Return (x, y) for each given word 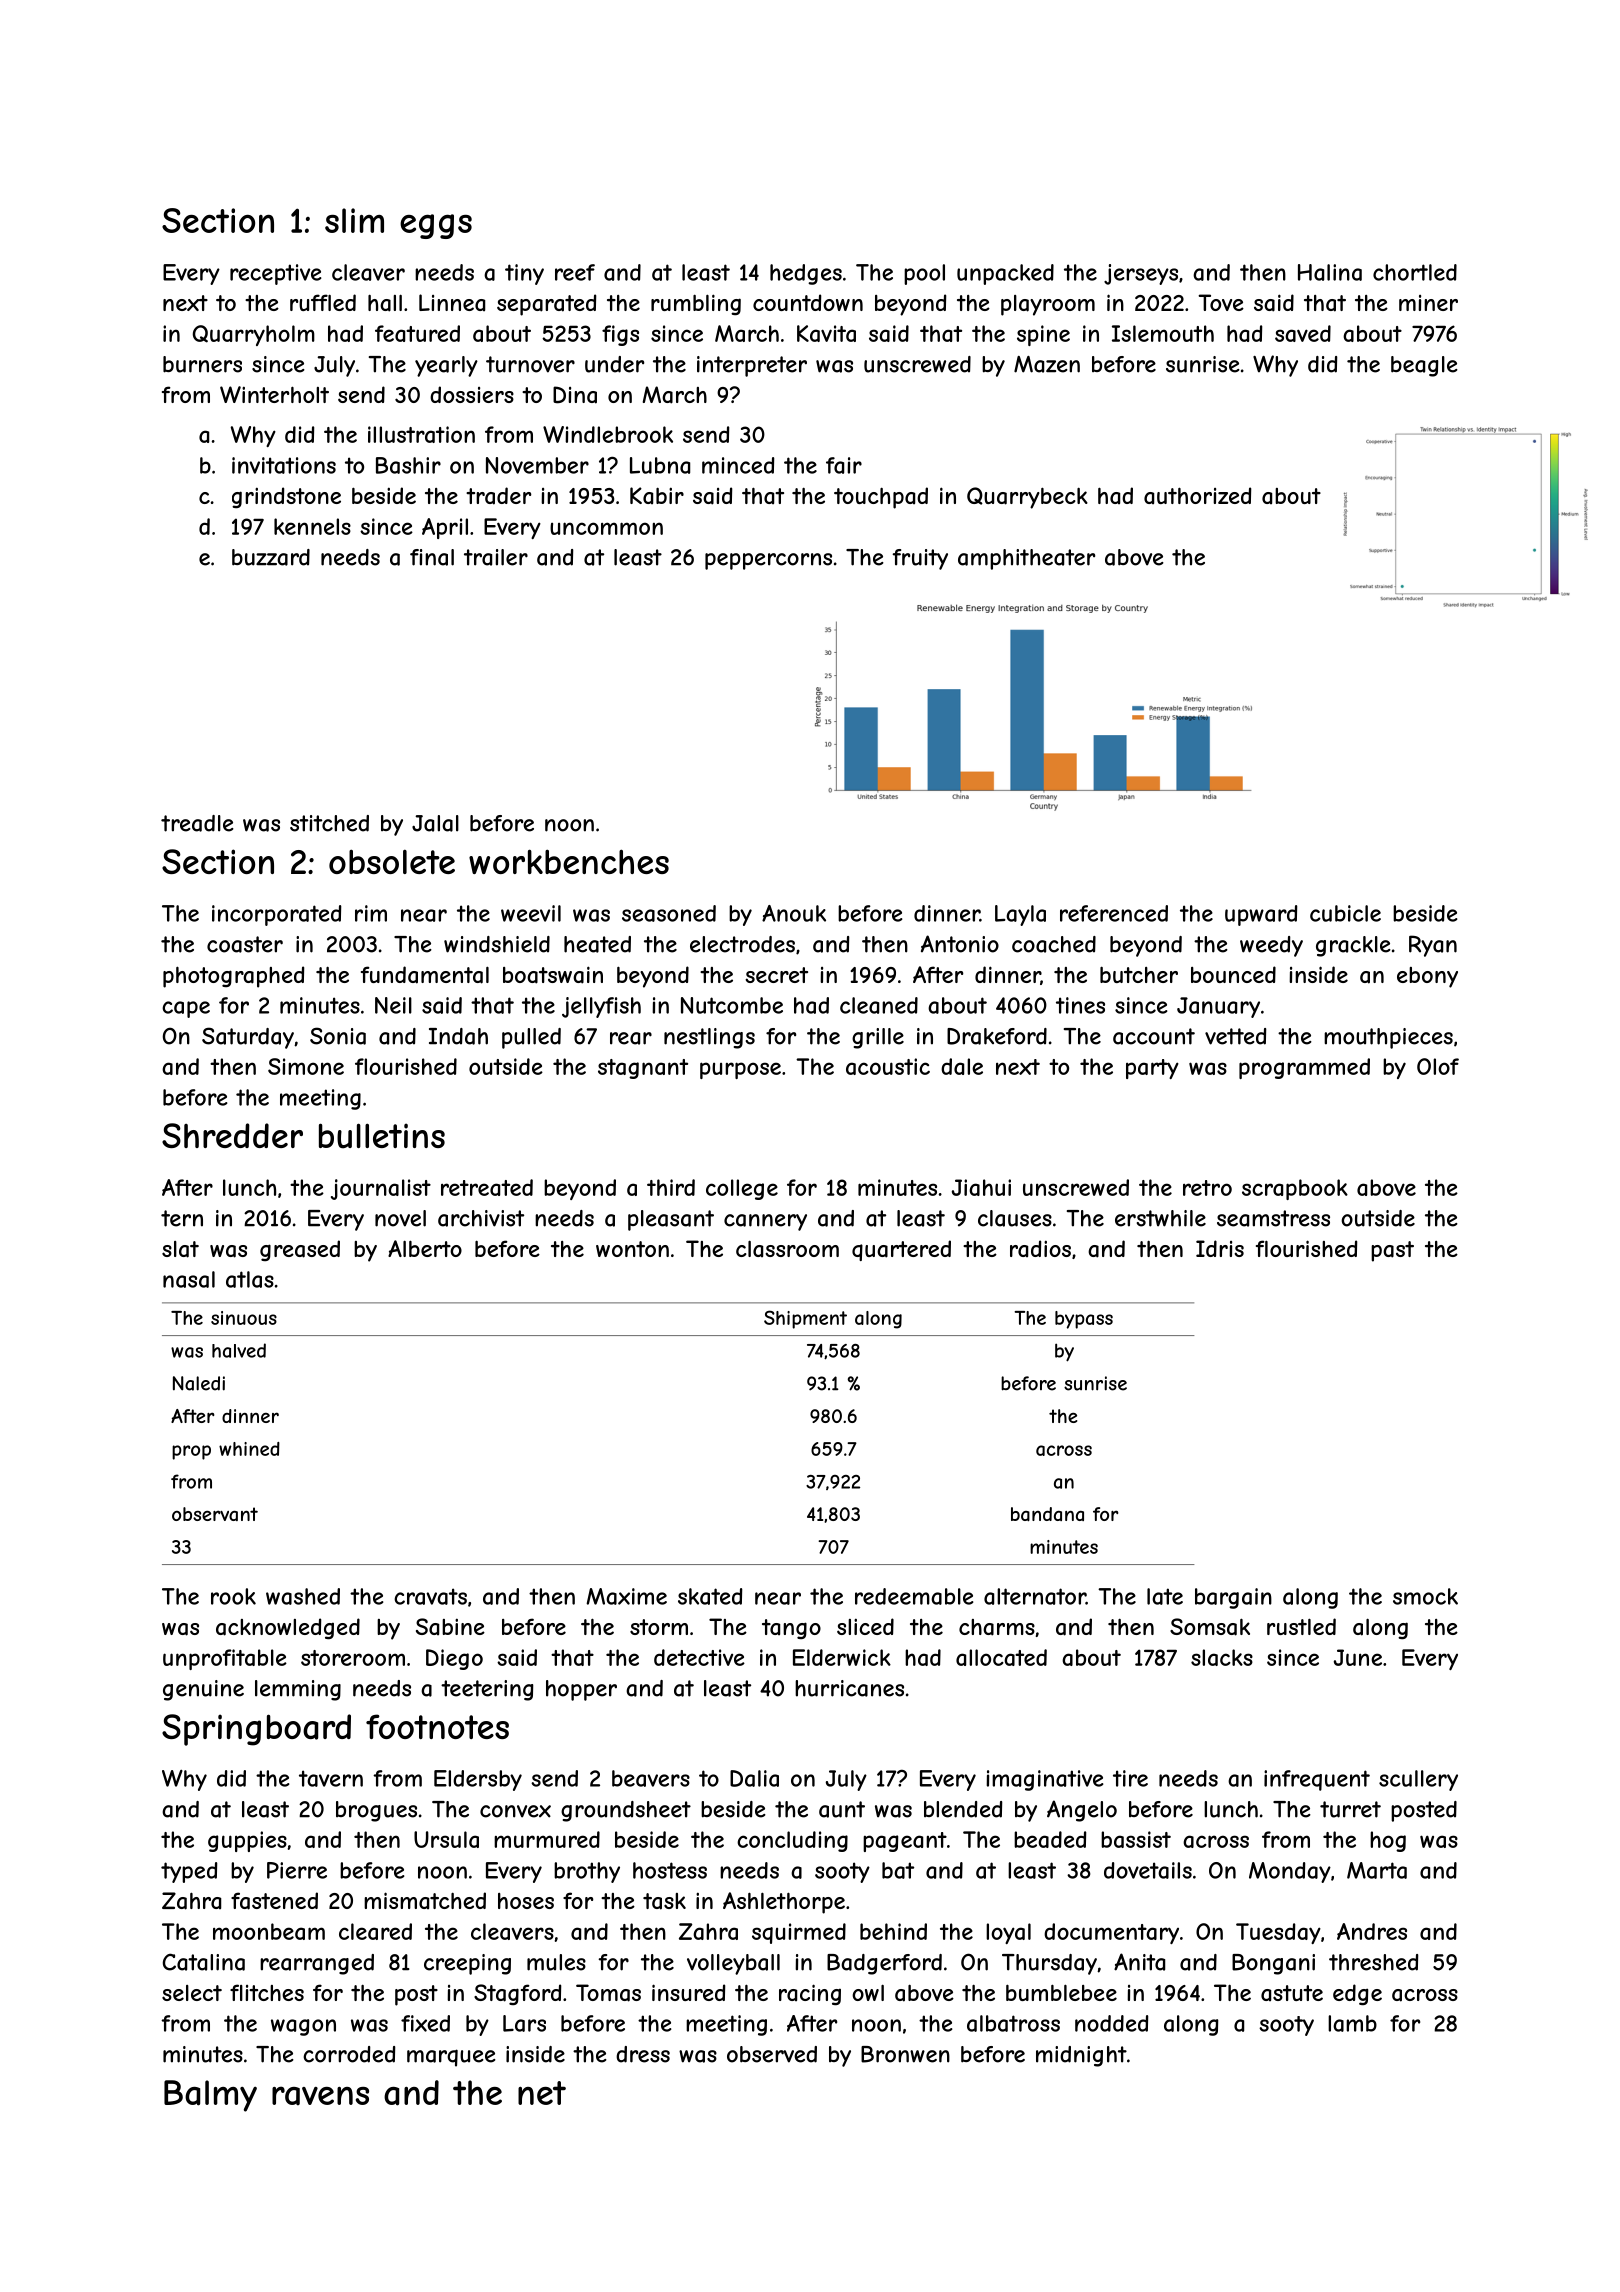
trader (498, 496)
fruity (920, 559)
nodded (1112, 2023)
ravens (320, 2095)
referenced (1114, 913)
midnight (1081, 2056)
